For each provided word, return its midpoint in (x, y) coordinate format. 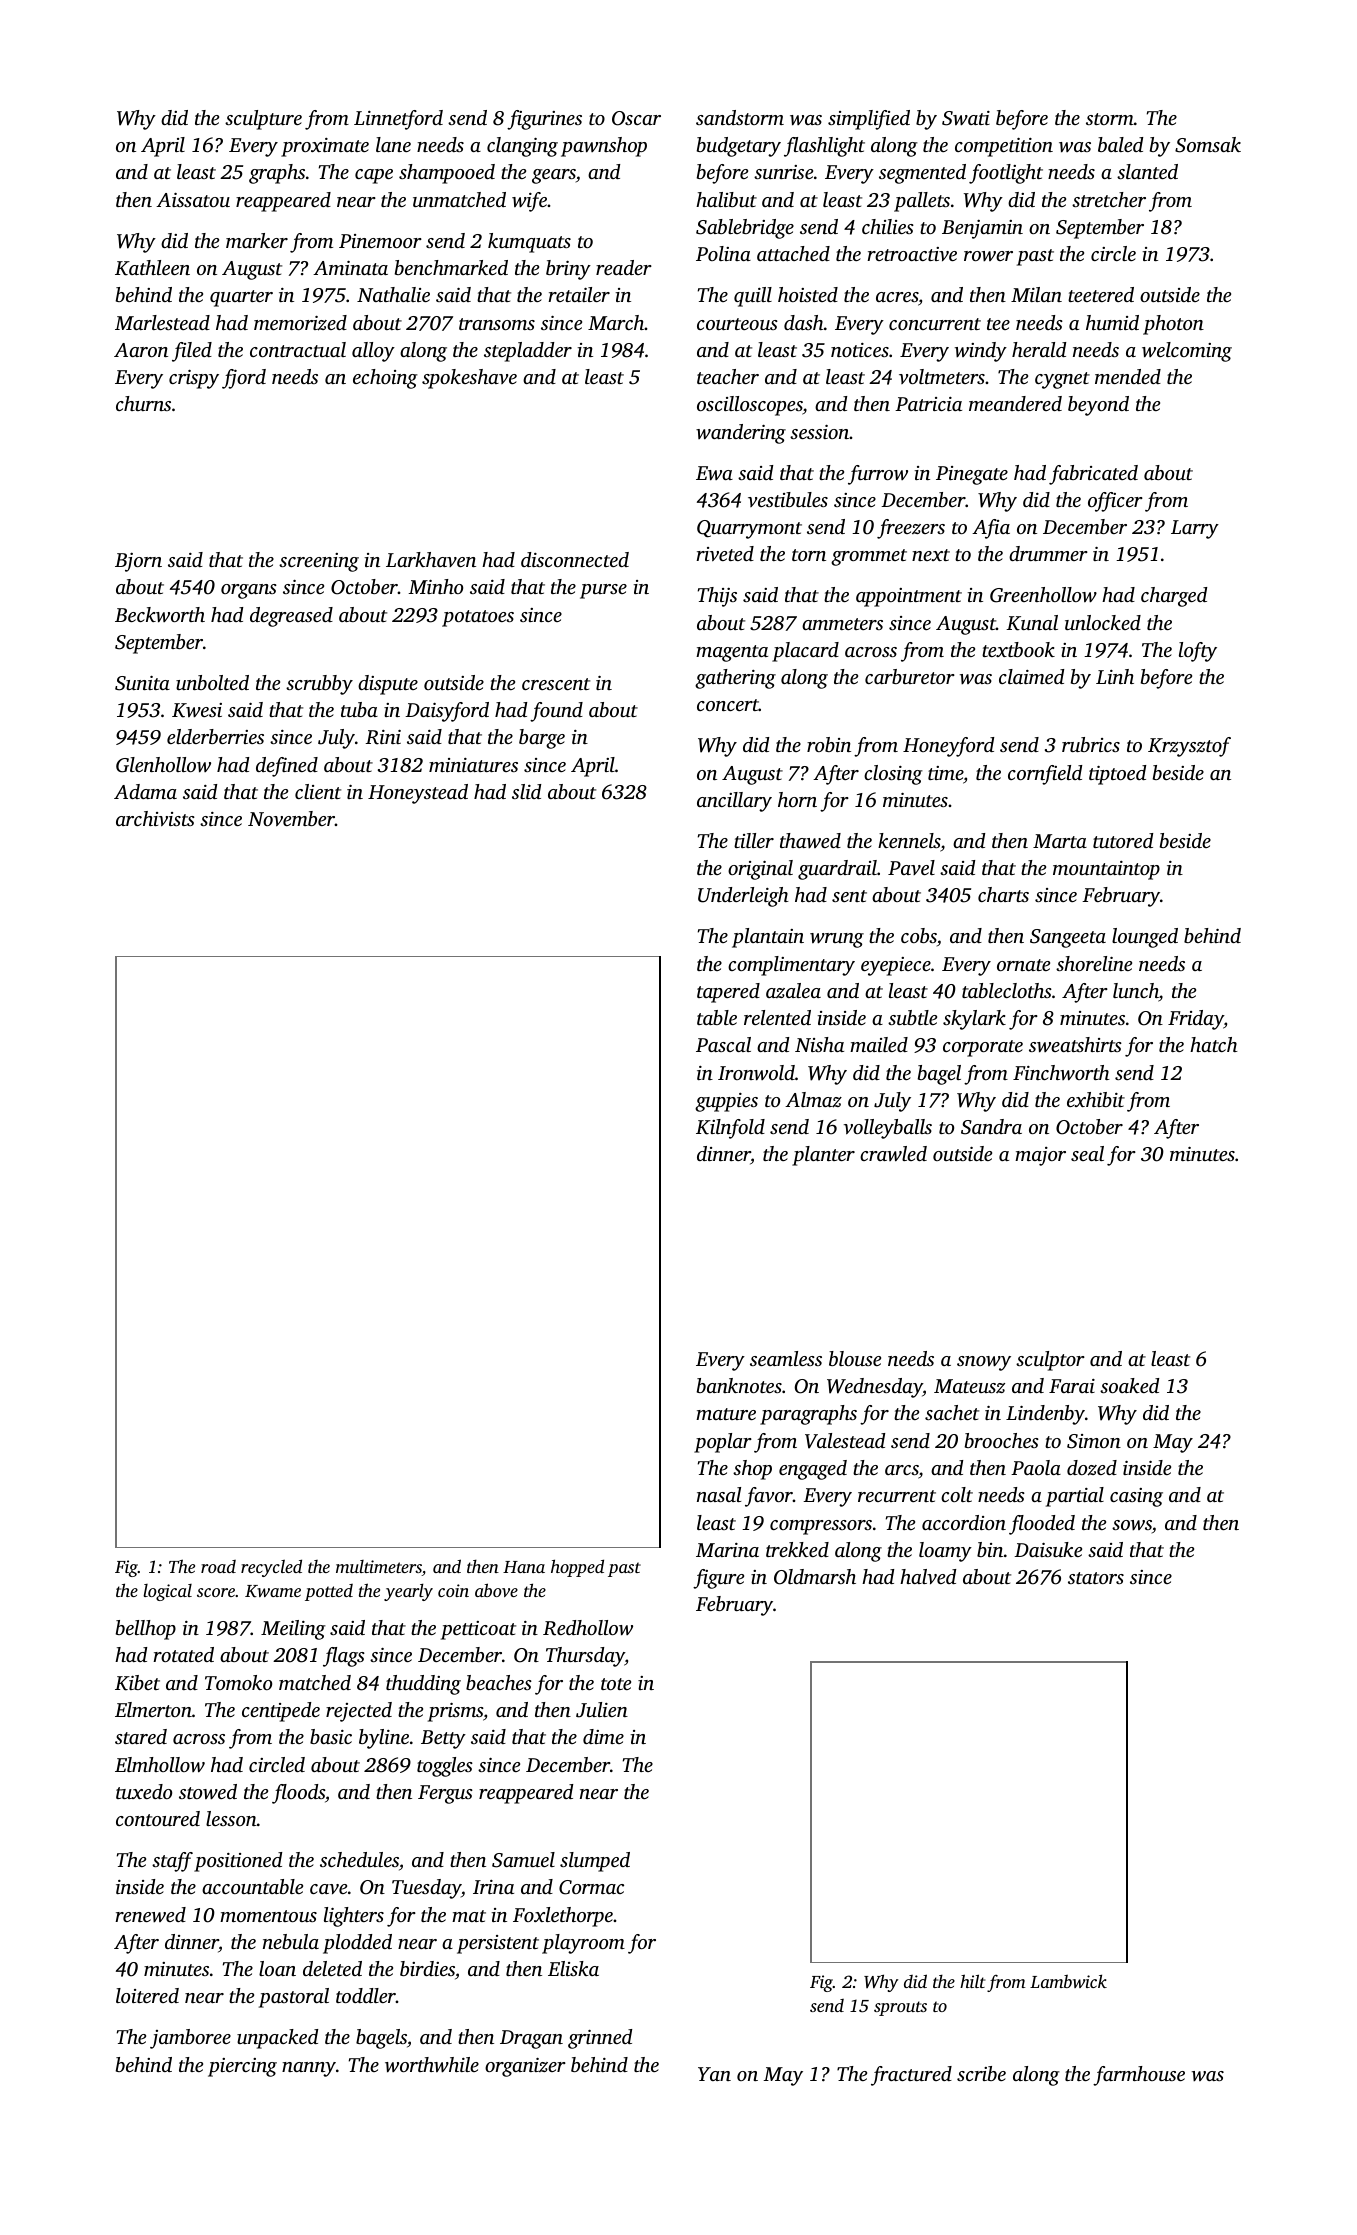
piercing (242, 2067)
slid (526, 791)
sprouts (900, 2008)
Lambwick (1068, 1981)
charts (1003, 894)
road (218, 1566)
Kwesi (197, 710)
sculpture (263, 120)
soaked (1129, 1385)
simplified (869, 120)
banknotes (739, 1385)
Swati (966, 118)
